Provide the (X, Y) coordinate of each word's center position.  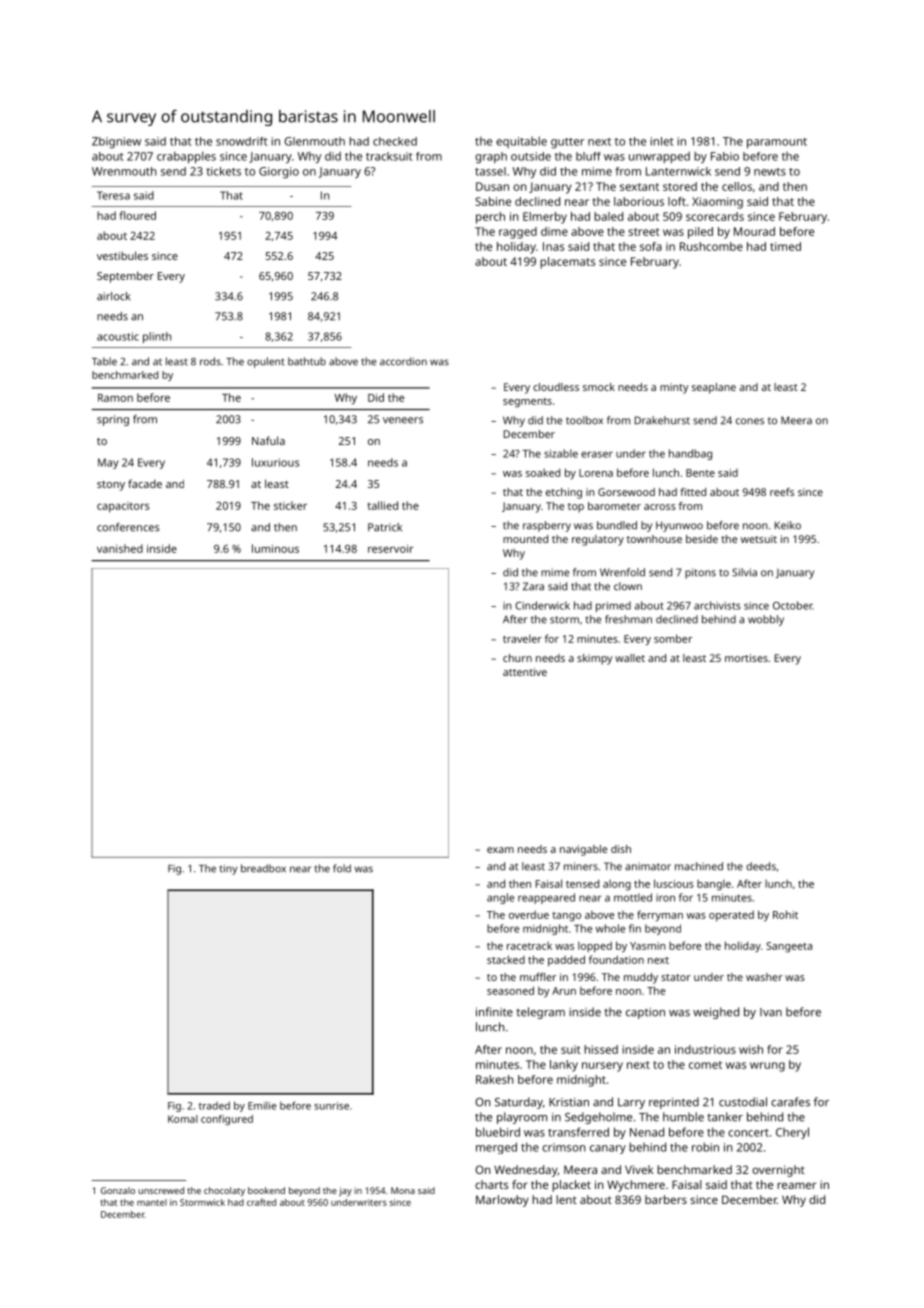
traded (214, 1105)
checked (395, 141)
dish (621, 849)
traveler (522, 639)
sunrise (331, 1106)
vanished (120, 548)
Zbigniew (116, 143)
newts (770, 172)
